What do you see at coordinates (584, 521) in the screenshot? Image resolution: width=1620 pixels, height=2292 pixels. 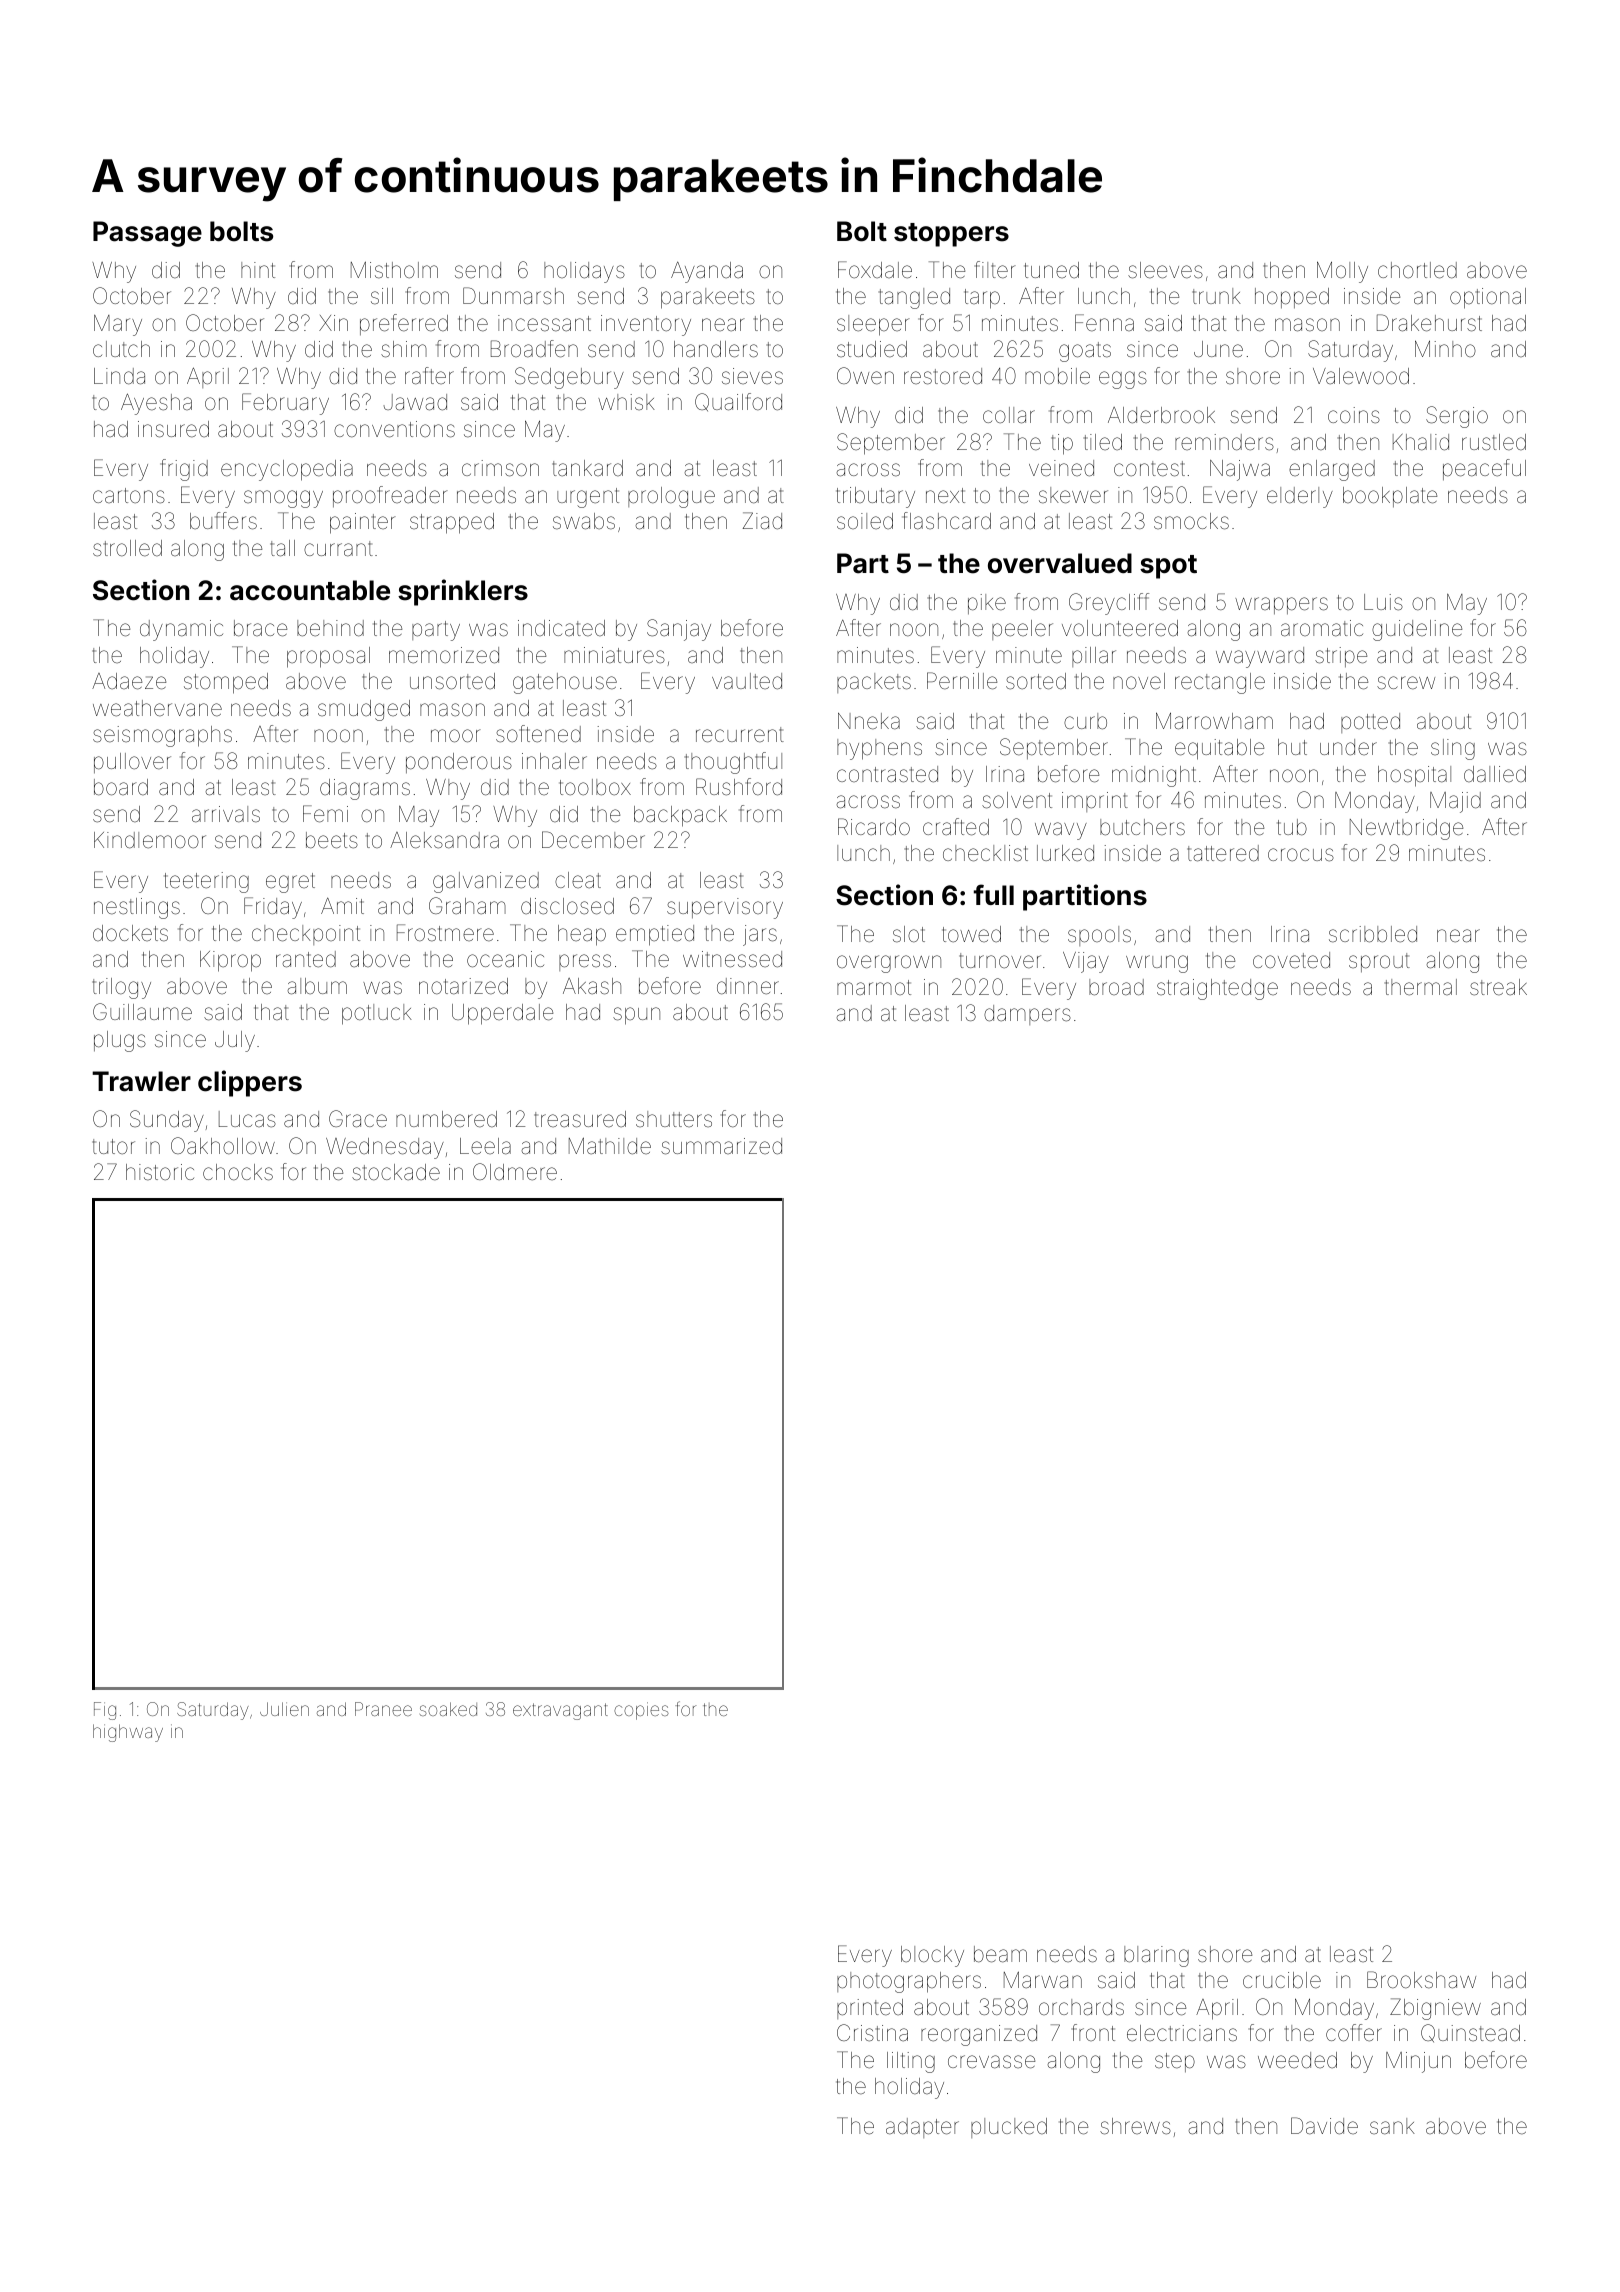 I see `swabs` at bounding box center [584, 521].
